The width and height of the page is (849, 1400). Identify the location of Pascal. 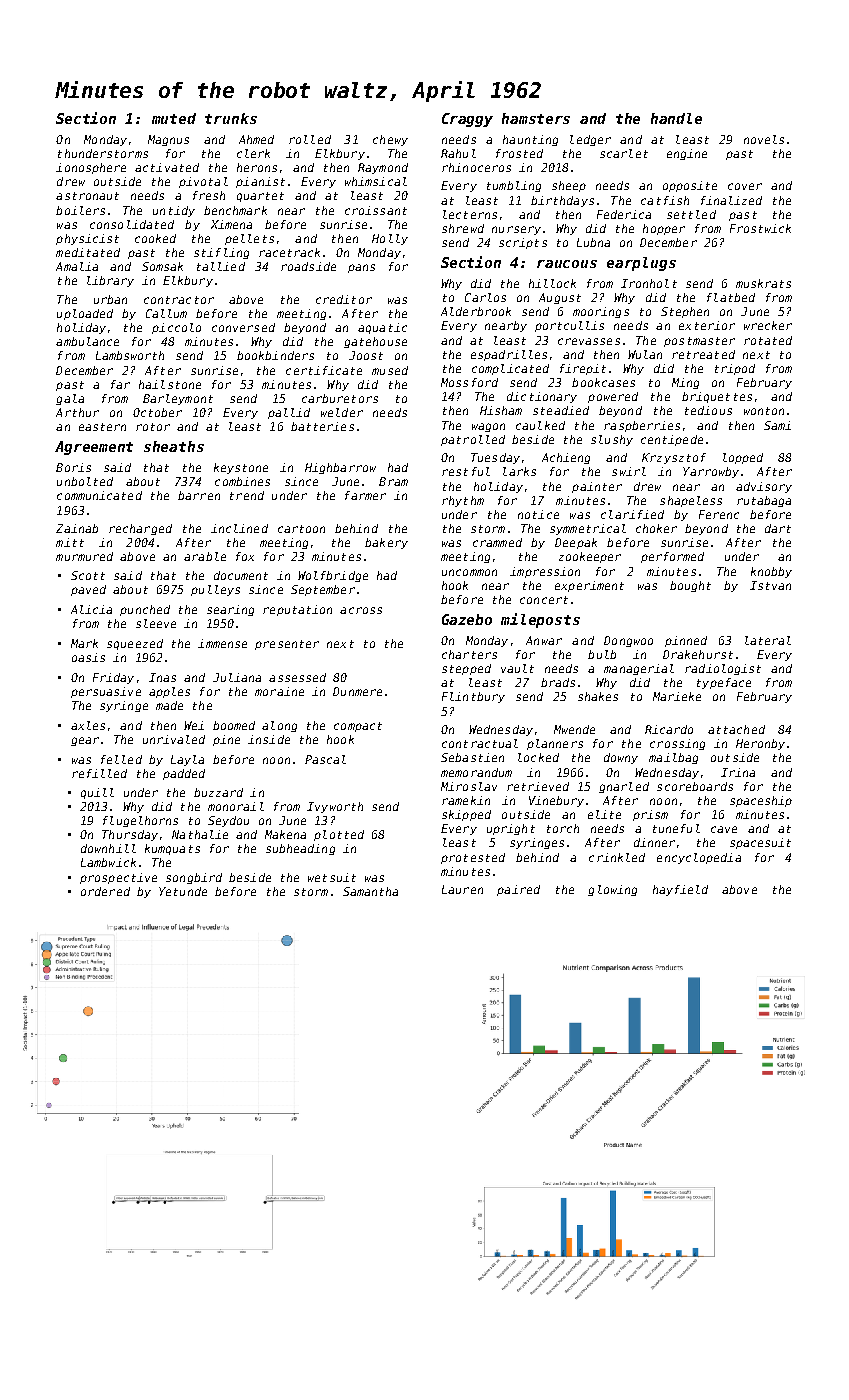
(325, 759).
